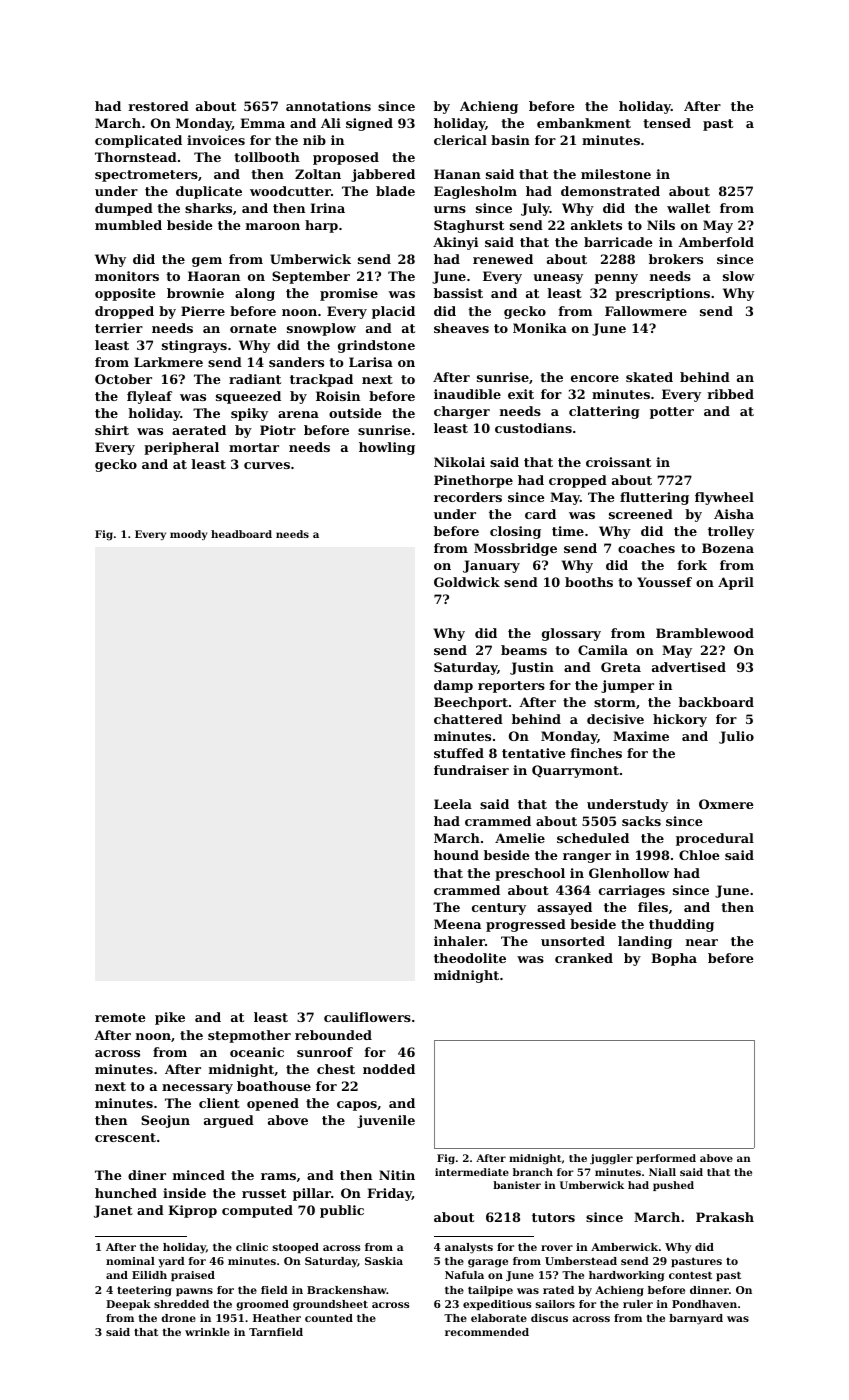  Describe the element at coordinates (120, 1017) in the screenshot. I see `remote` at that location.
